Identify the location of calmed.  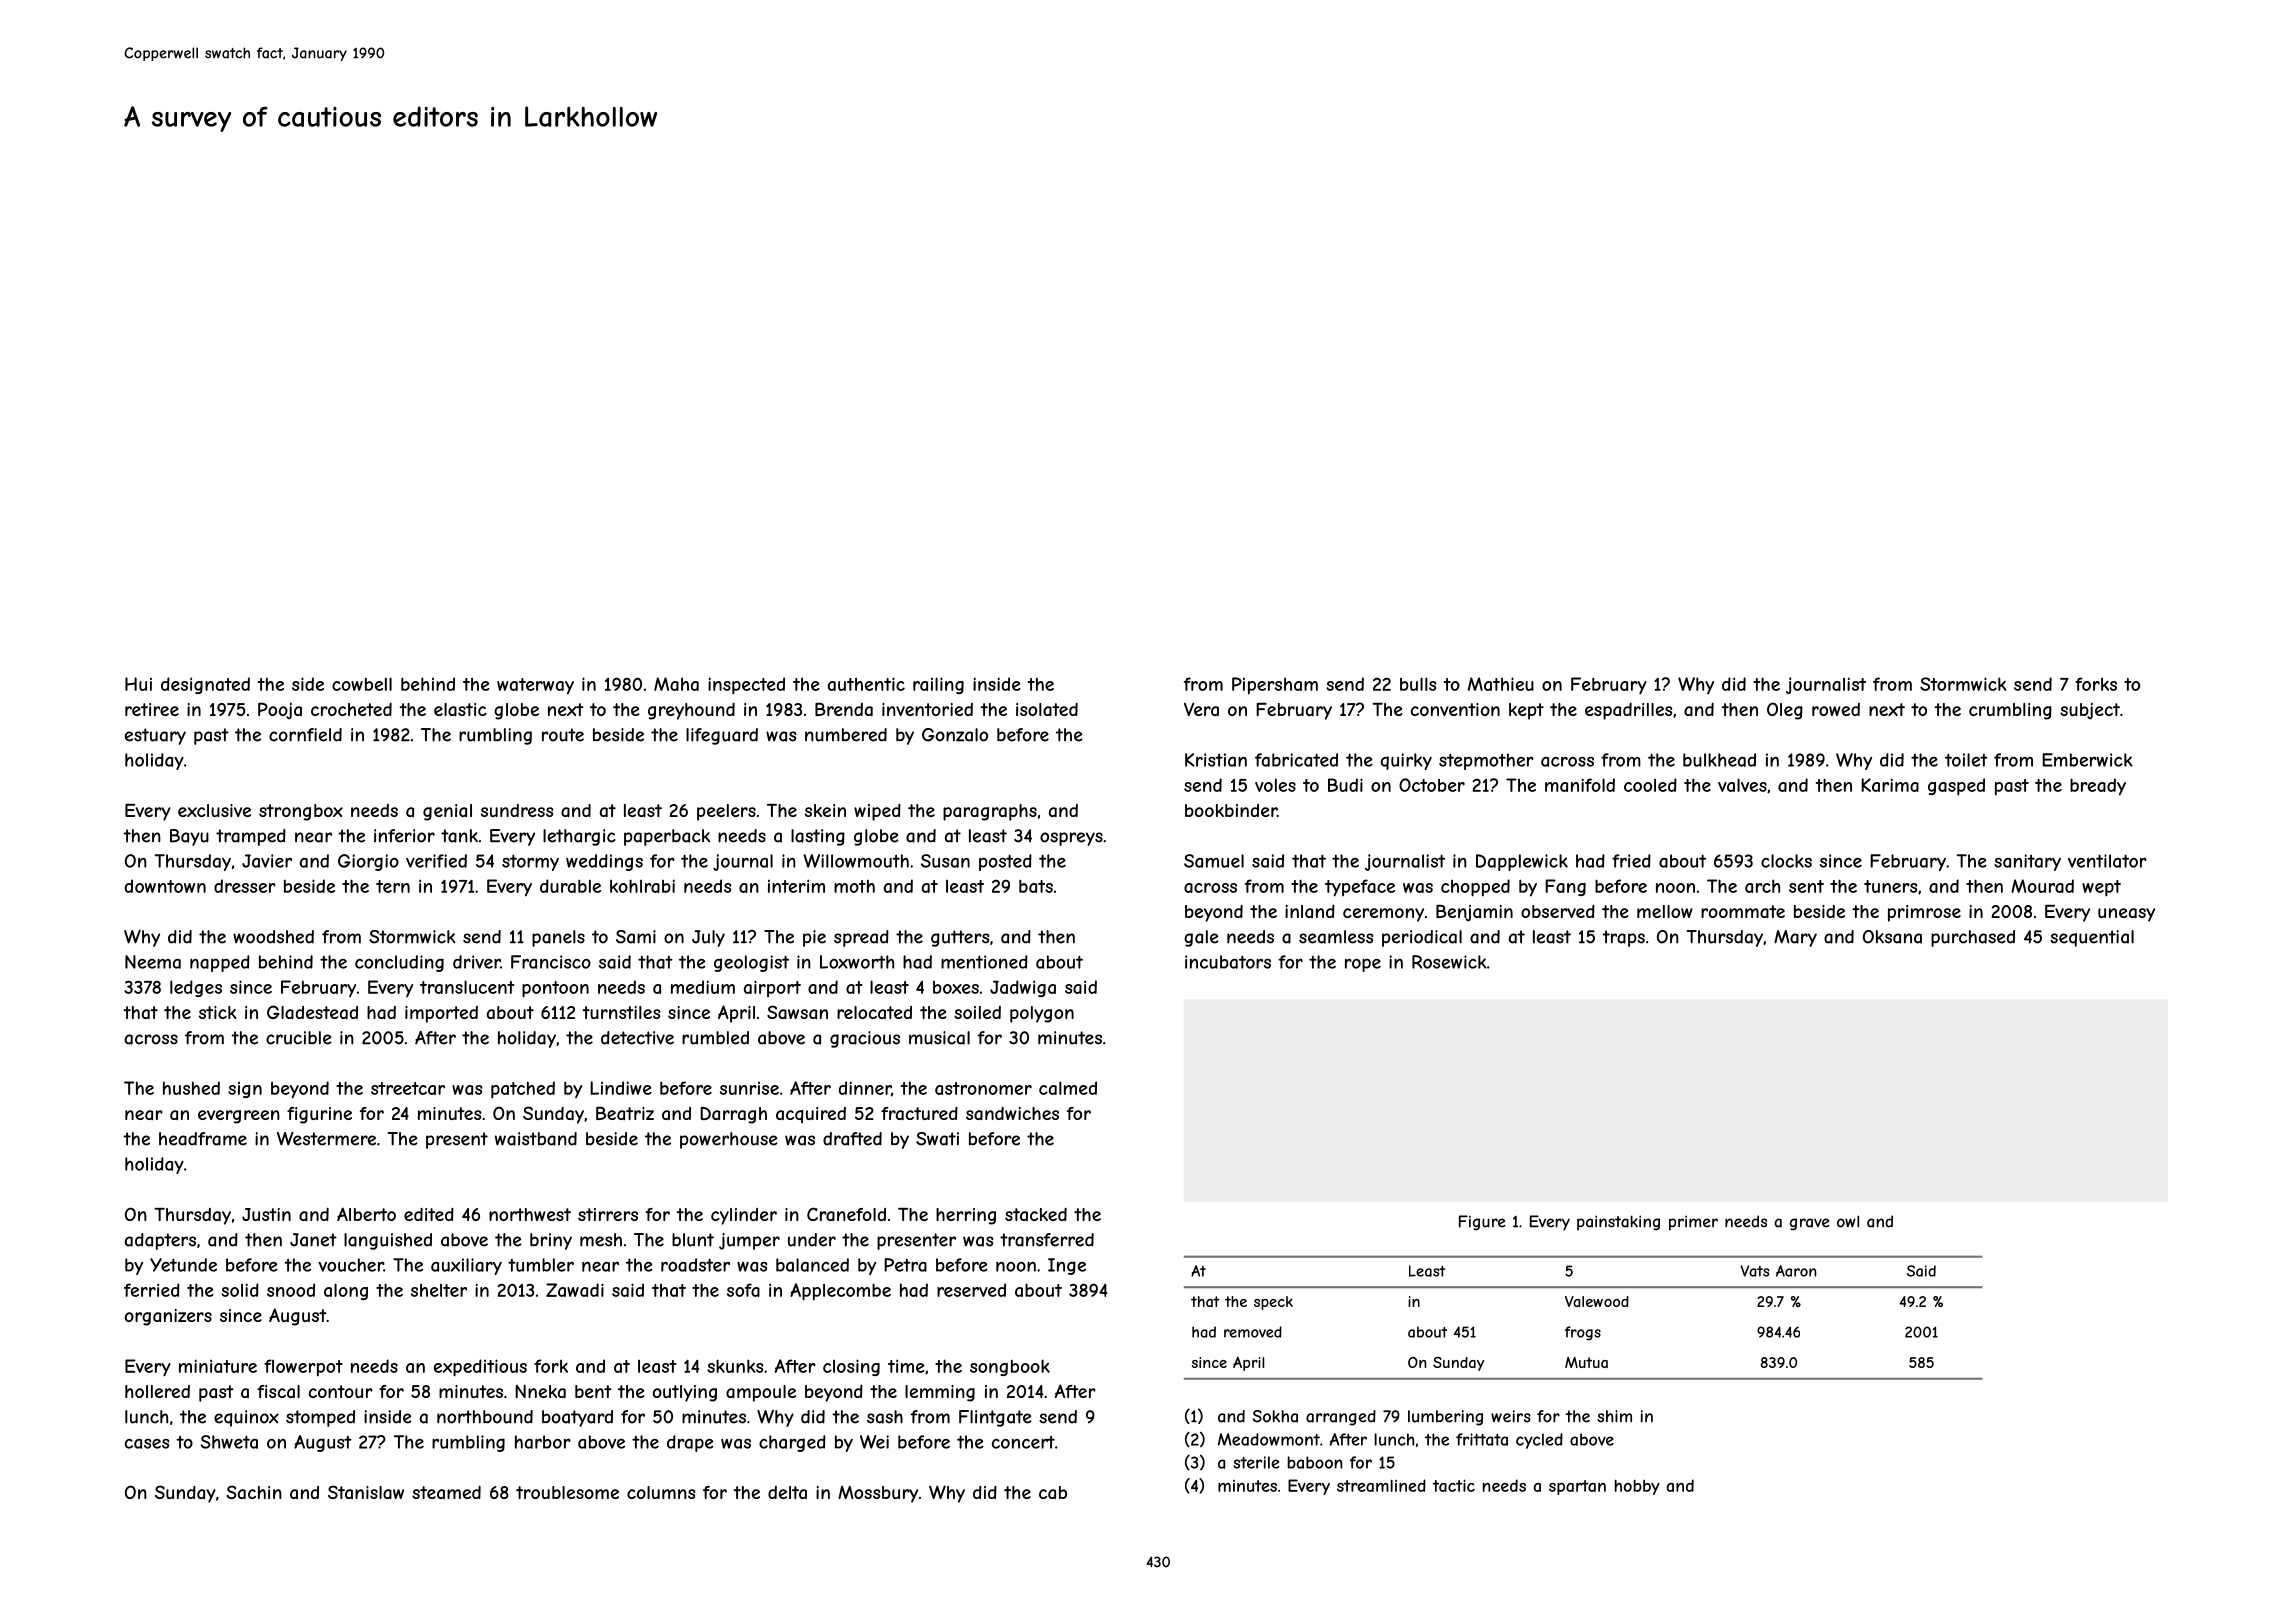
(1068, 1088).
